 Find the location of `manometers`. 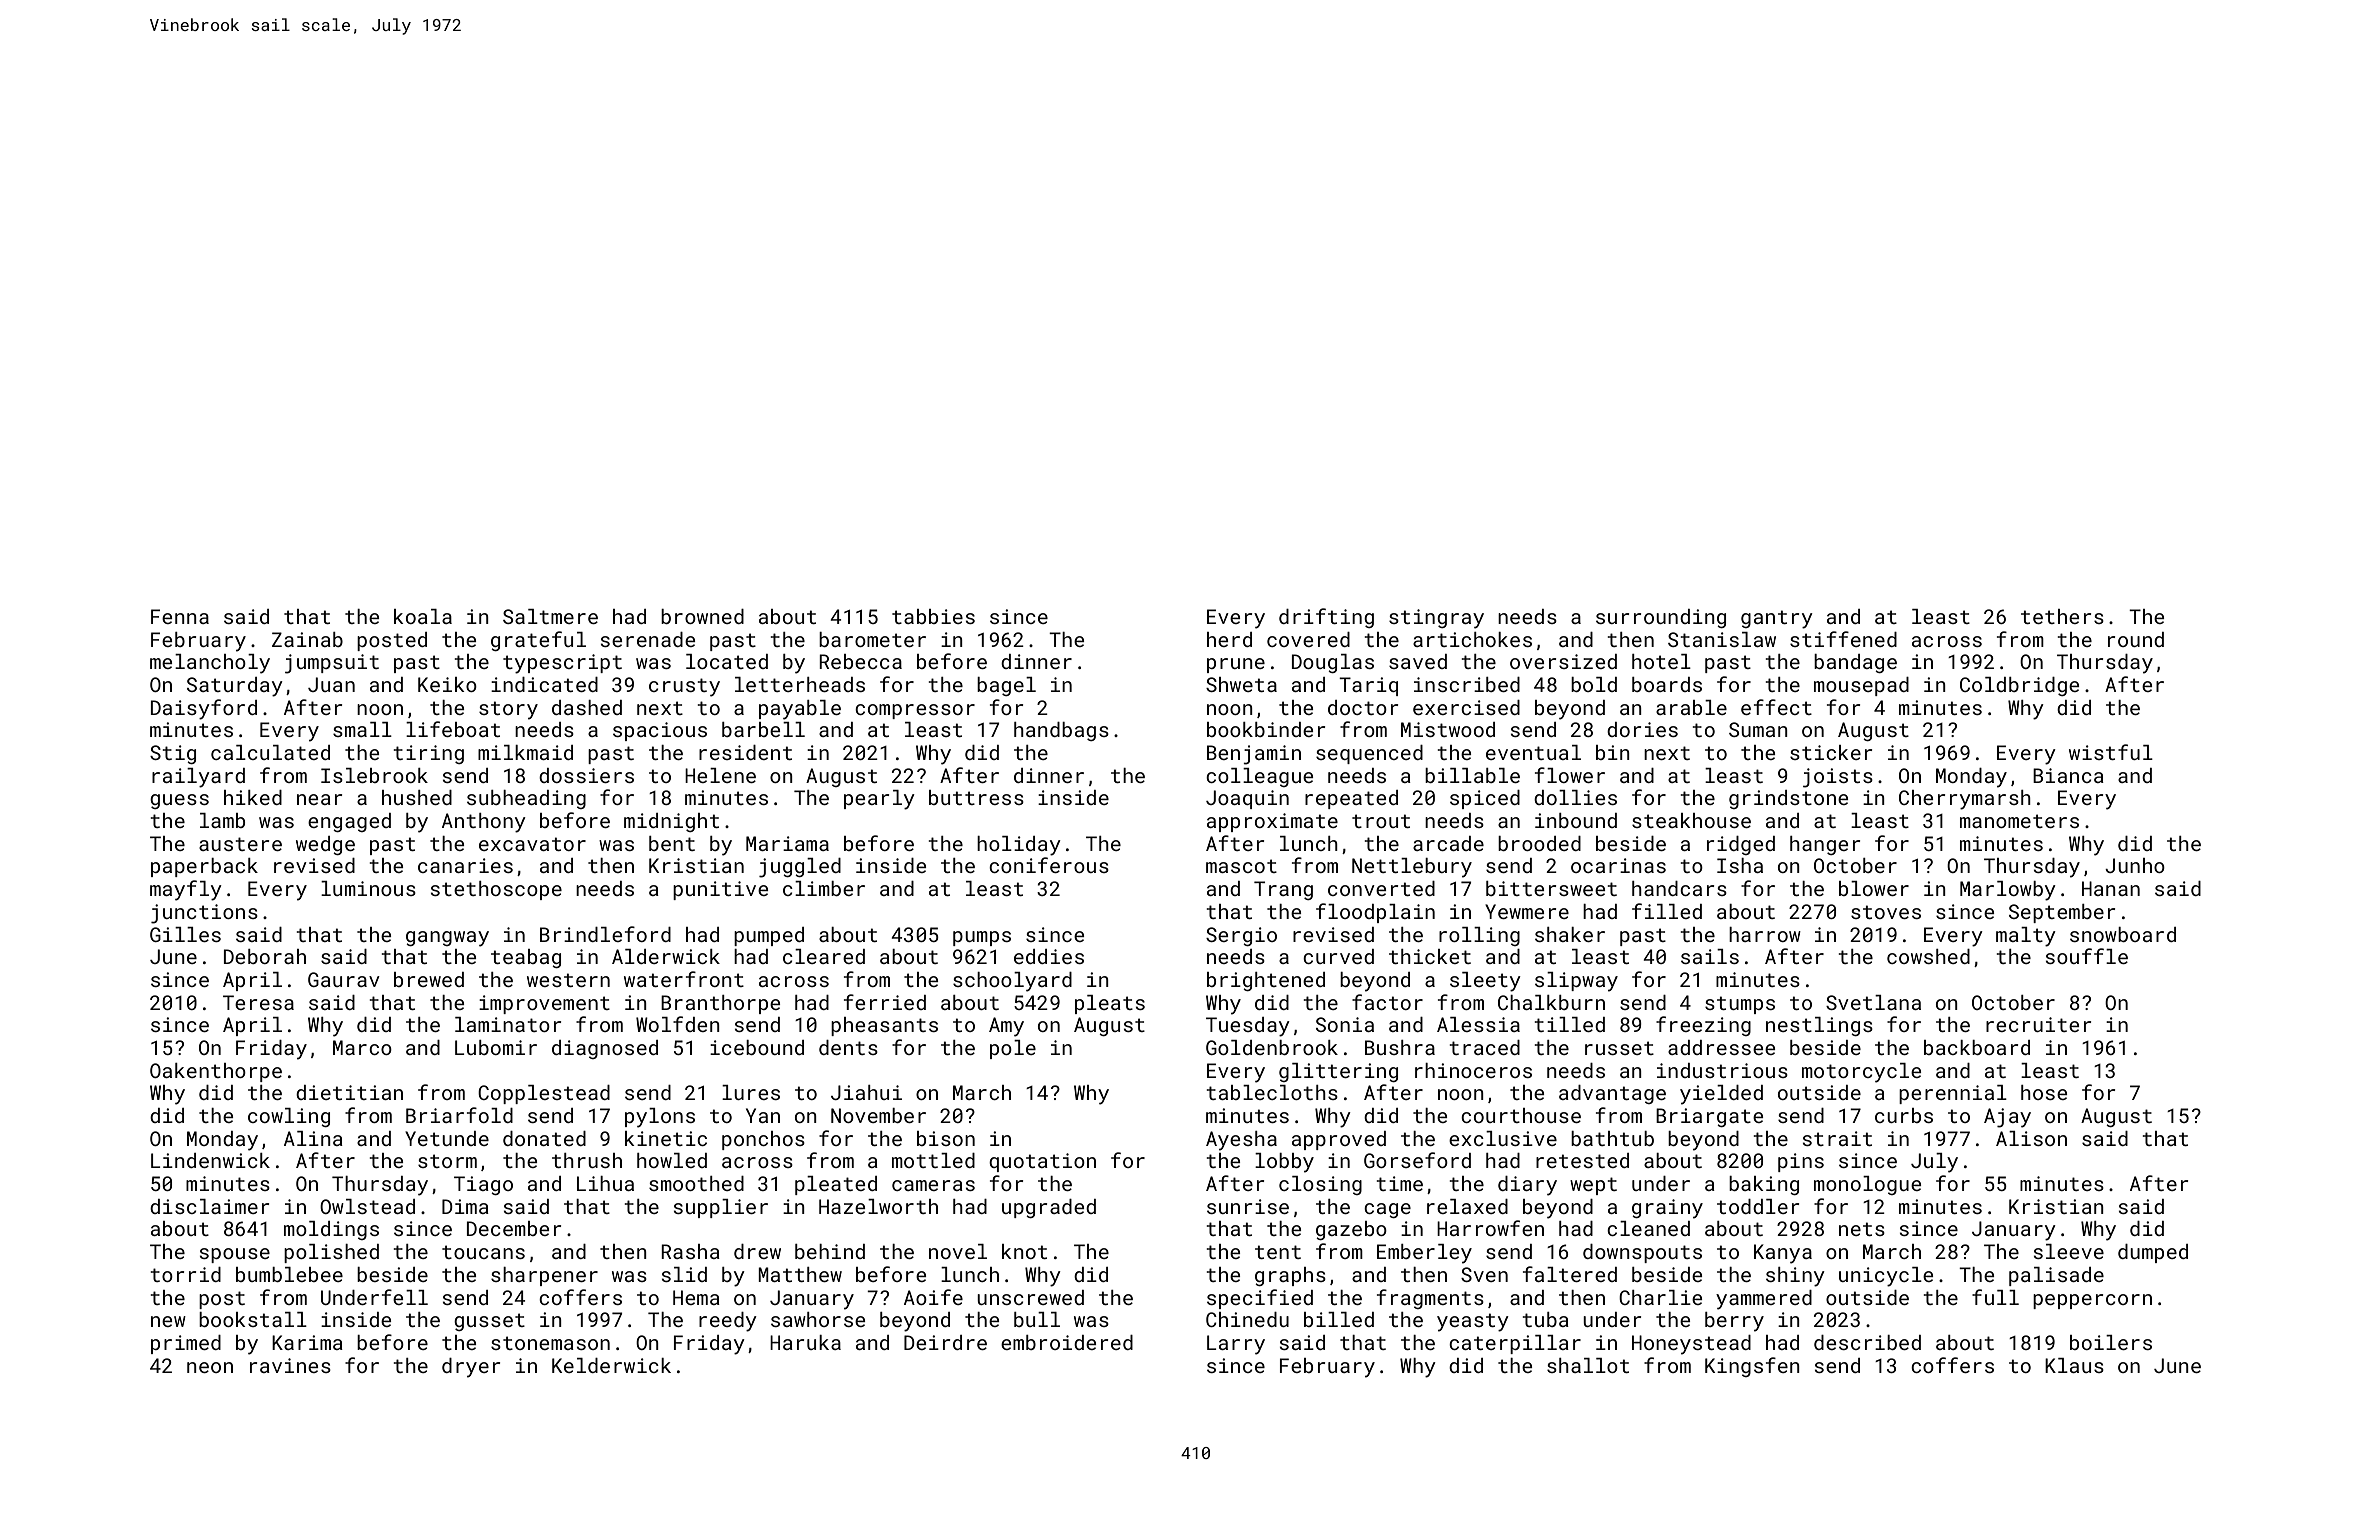

manometers is located at coordinates (2019, 821).
